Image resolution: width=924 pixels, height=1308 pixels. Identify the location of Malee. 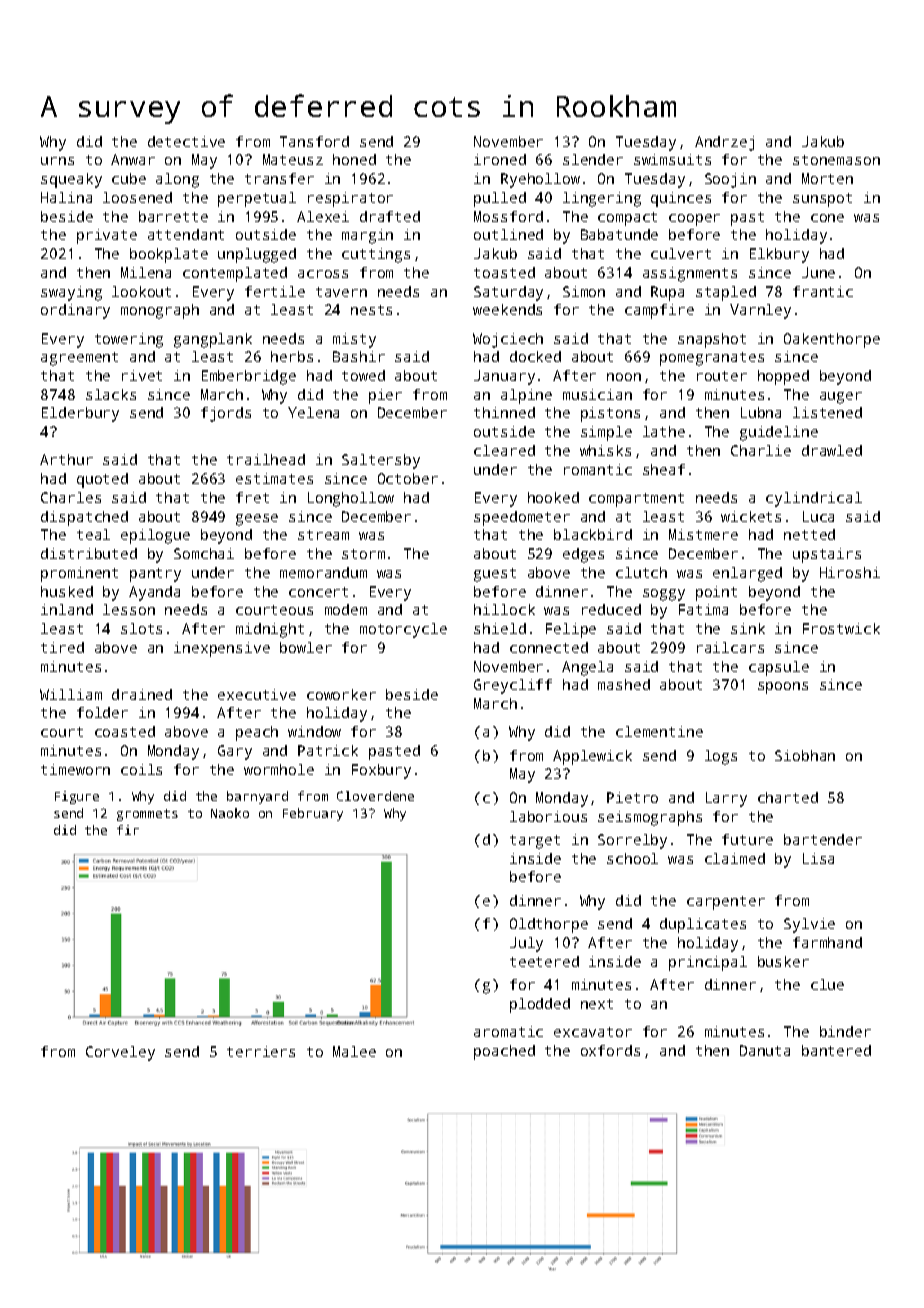
(354, 1051).
